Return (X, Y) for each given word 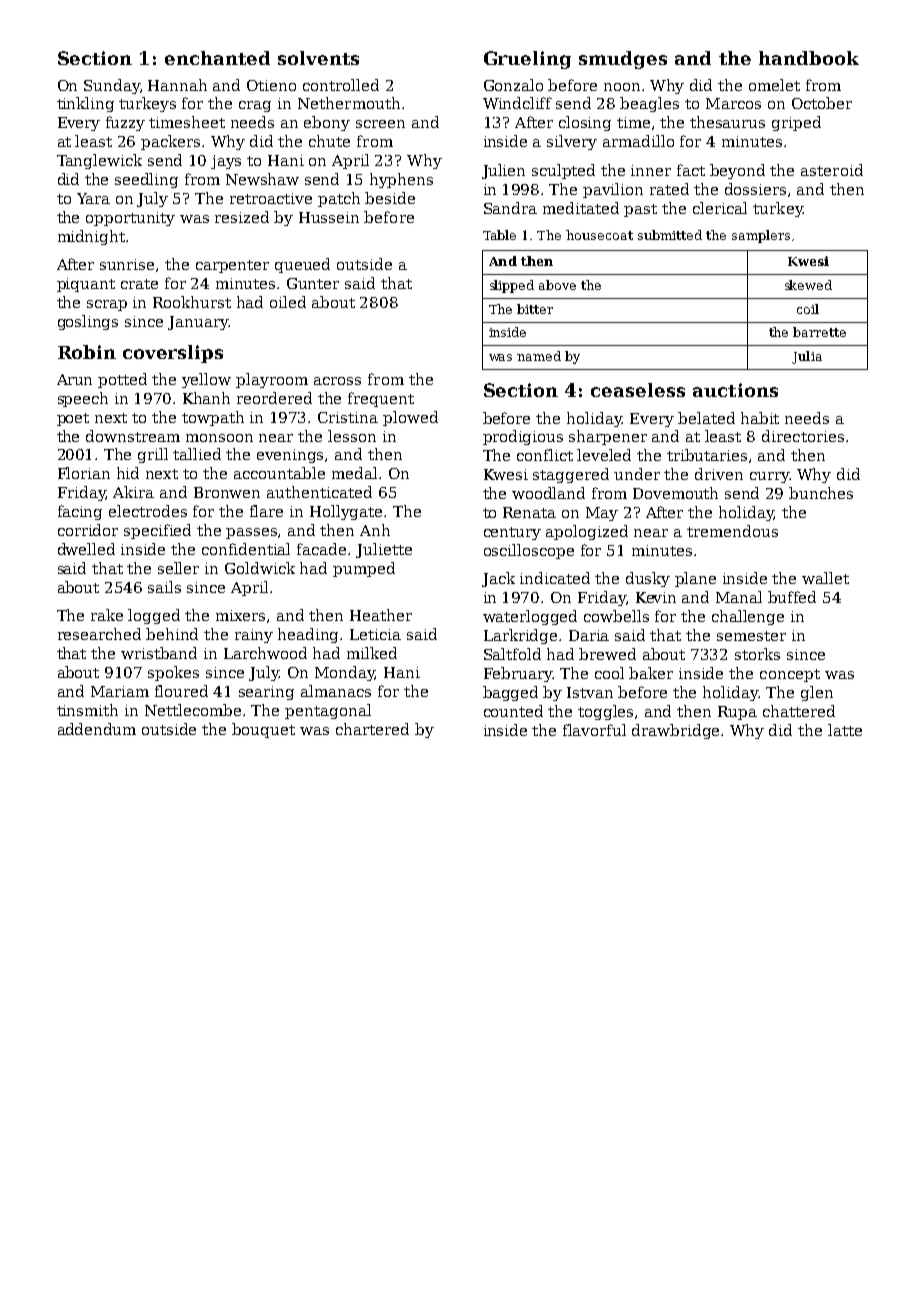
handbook (809, 58)
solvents (318, 58)
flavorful (594, 730)
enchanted (217, 58)
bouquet (263, 730)
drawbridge (677, 731)
